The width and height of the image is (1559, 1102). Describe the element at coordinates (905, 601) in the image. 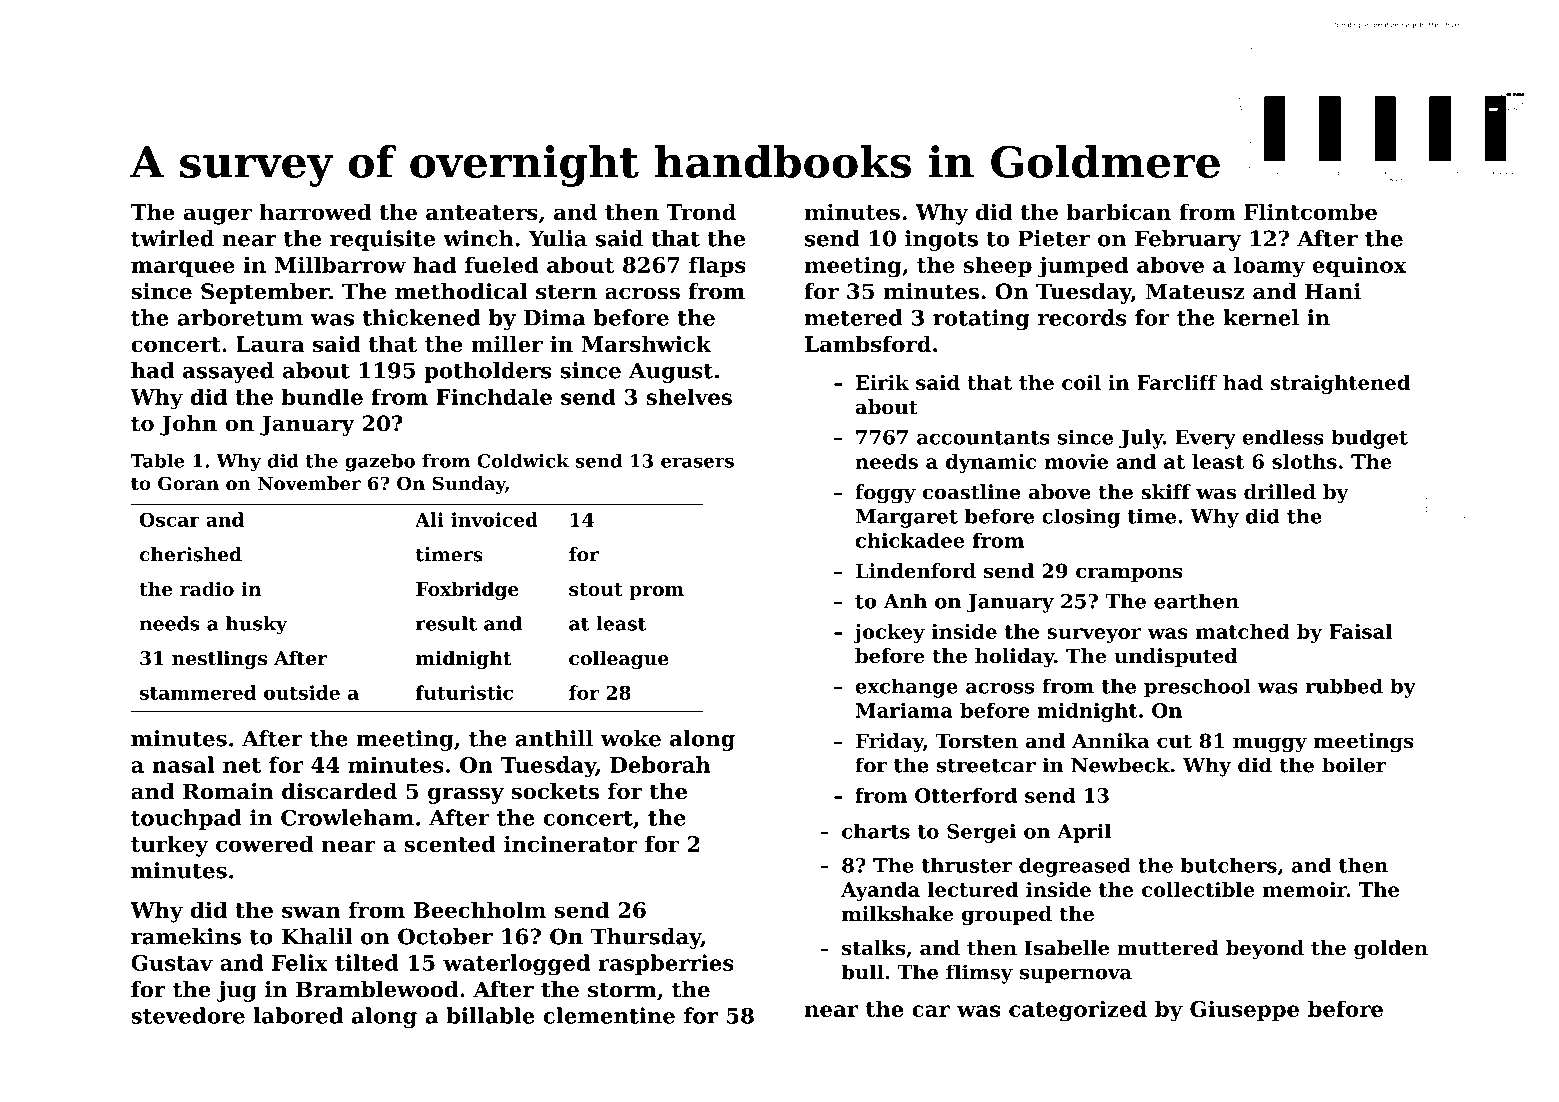

I see `Anh` at that location.
